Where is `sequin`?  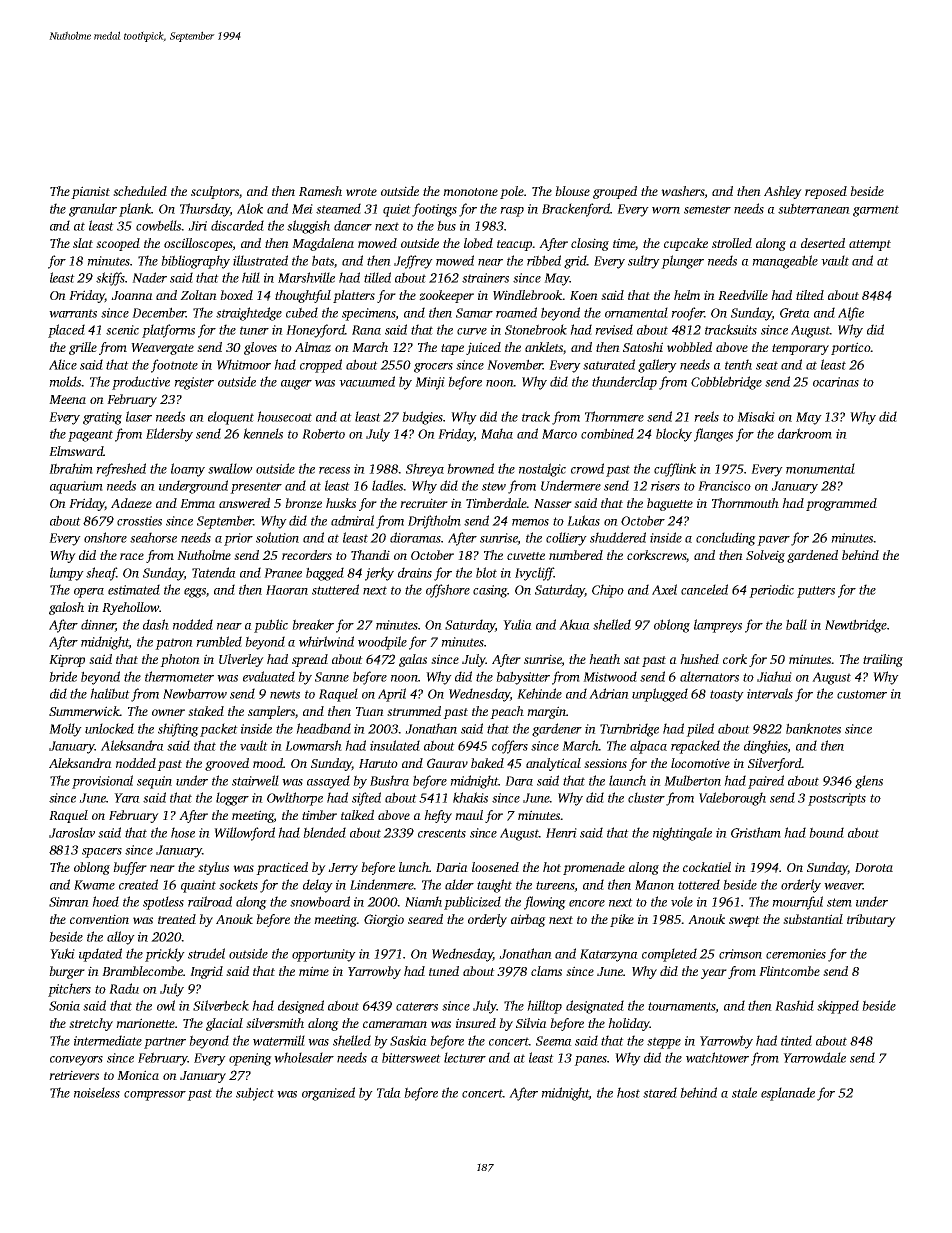 sequin is located at coordinates (154, 782).
